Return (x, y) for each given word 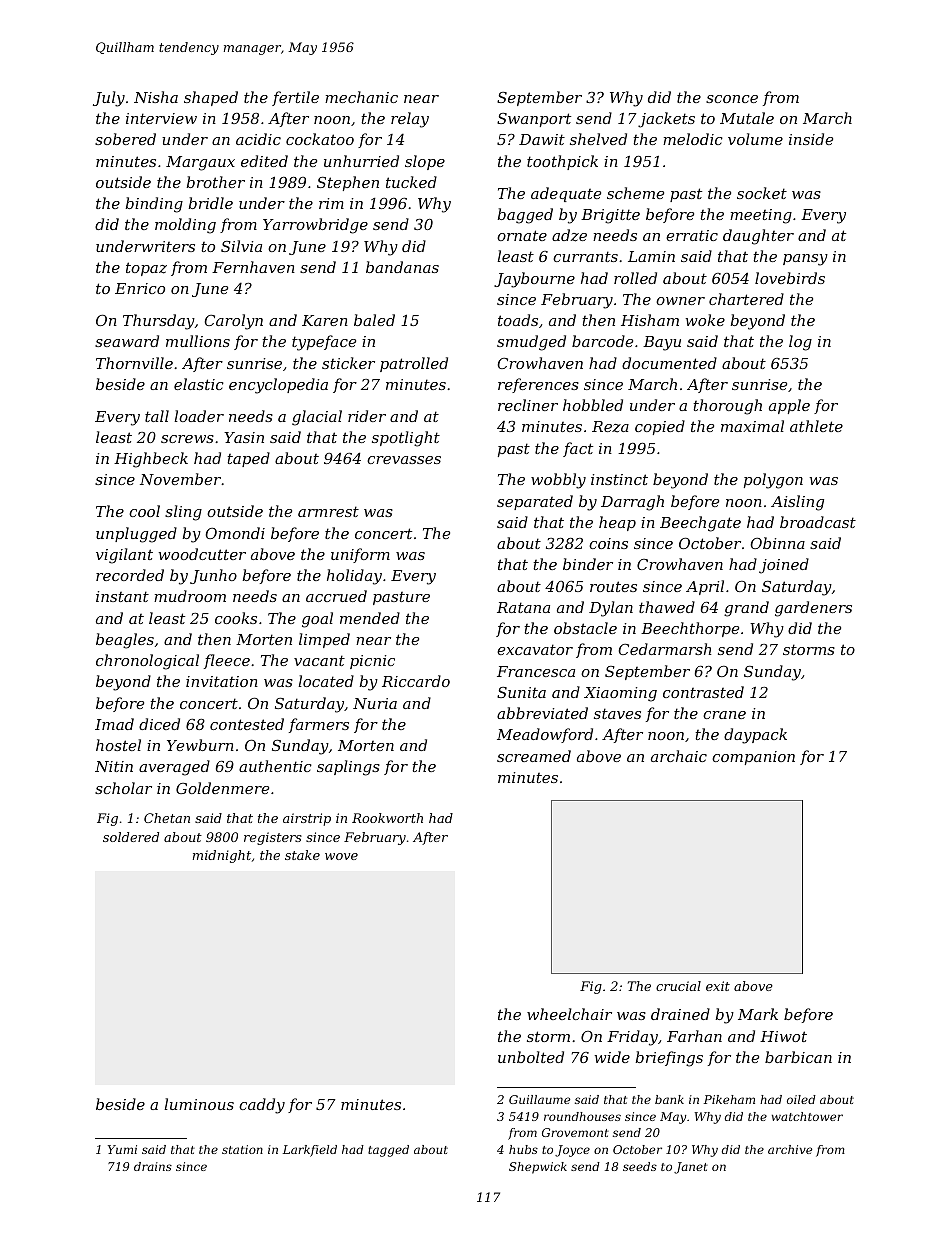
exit (718, 986)
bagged (525, 216)
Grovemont (575, 1132)
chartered (746, 299)
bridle (210, 203)
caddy (262, 1106)
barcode (602, 341)
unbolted (531, 1057)
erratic (692, 235)
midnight (222, 856)
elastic (199, 384)
